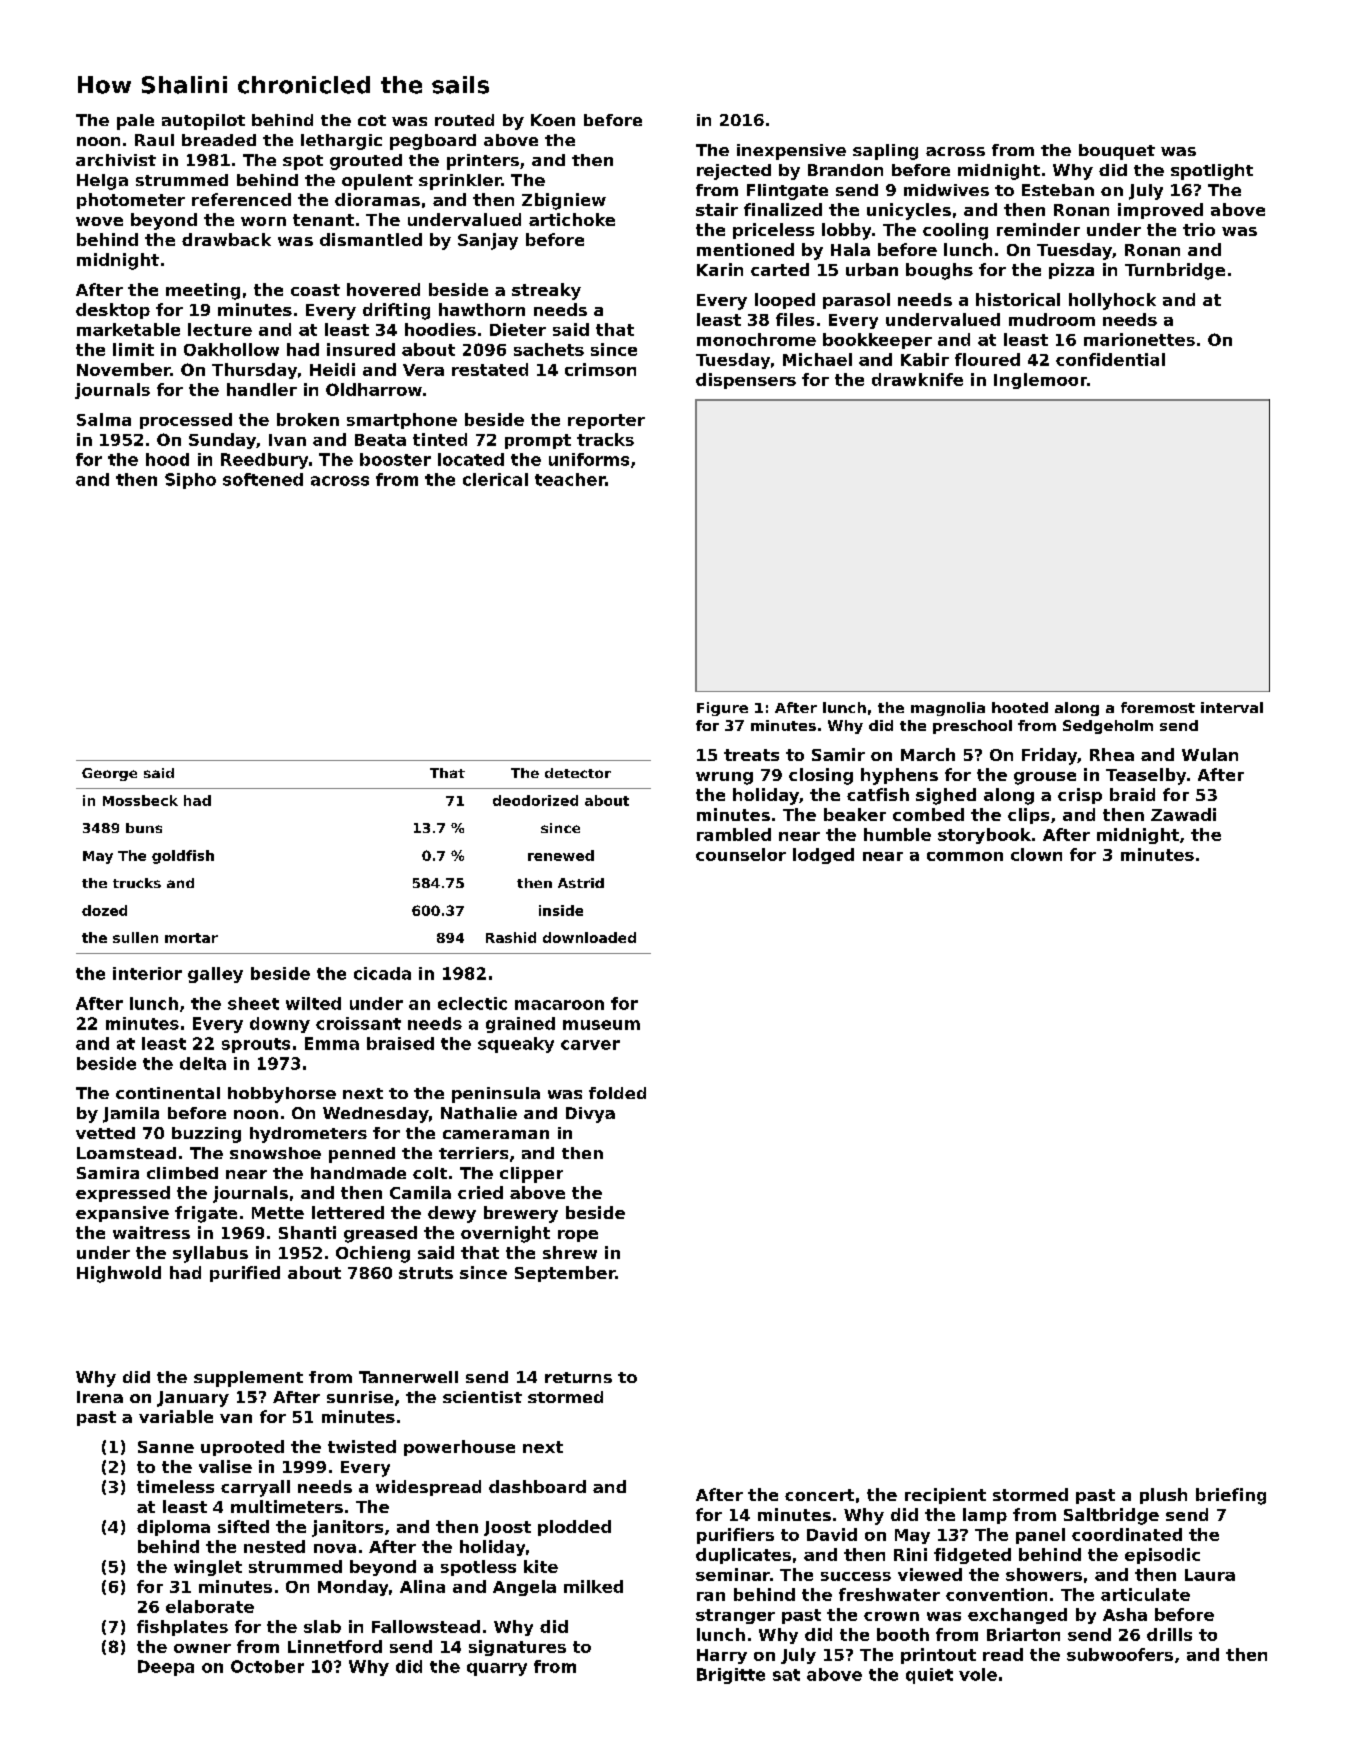 This screenshot has width=1346, height=1742. What do you see at coordinates (722, 1656) in the screenshot?
I see `Harry` at bounding box center [722, 1656].
